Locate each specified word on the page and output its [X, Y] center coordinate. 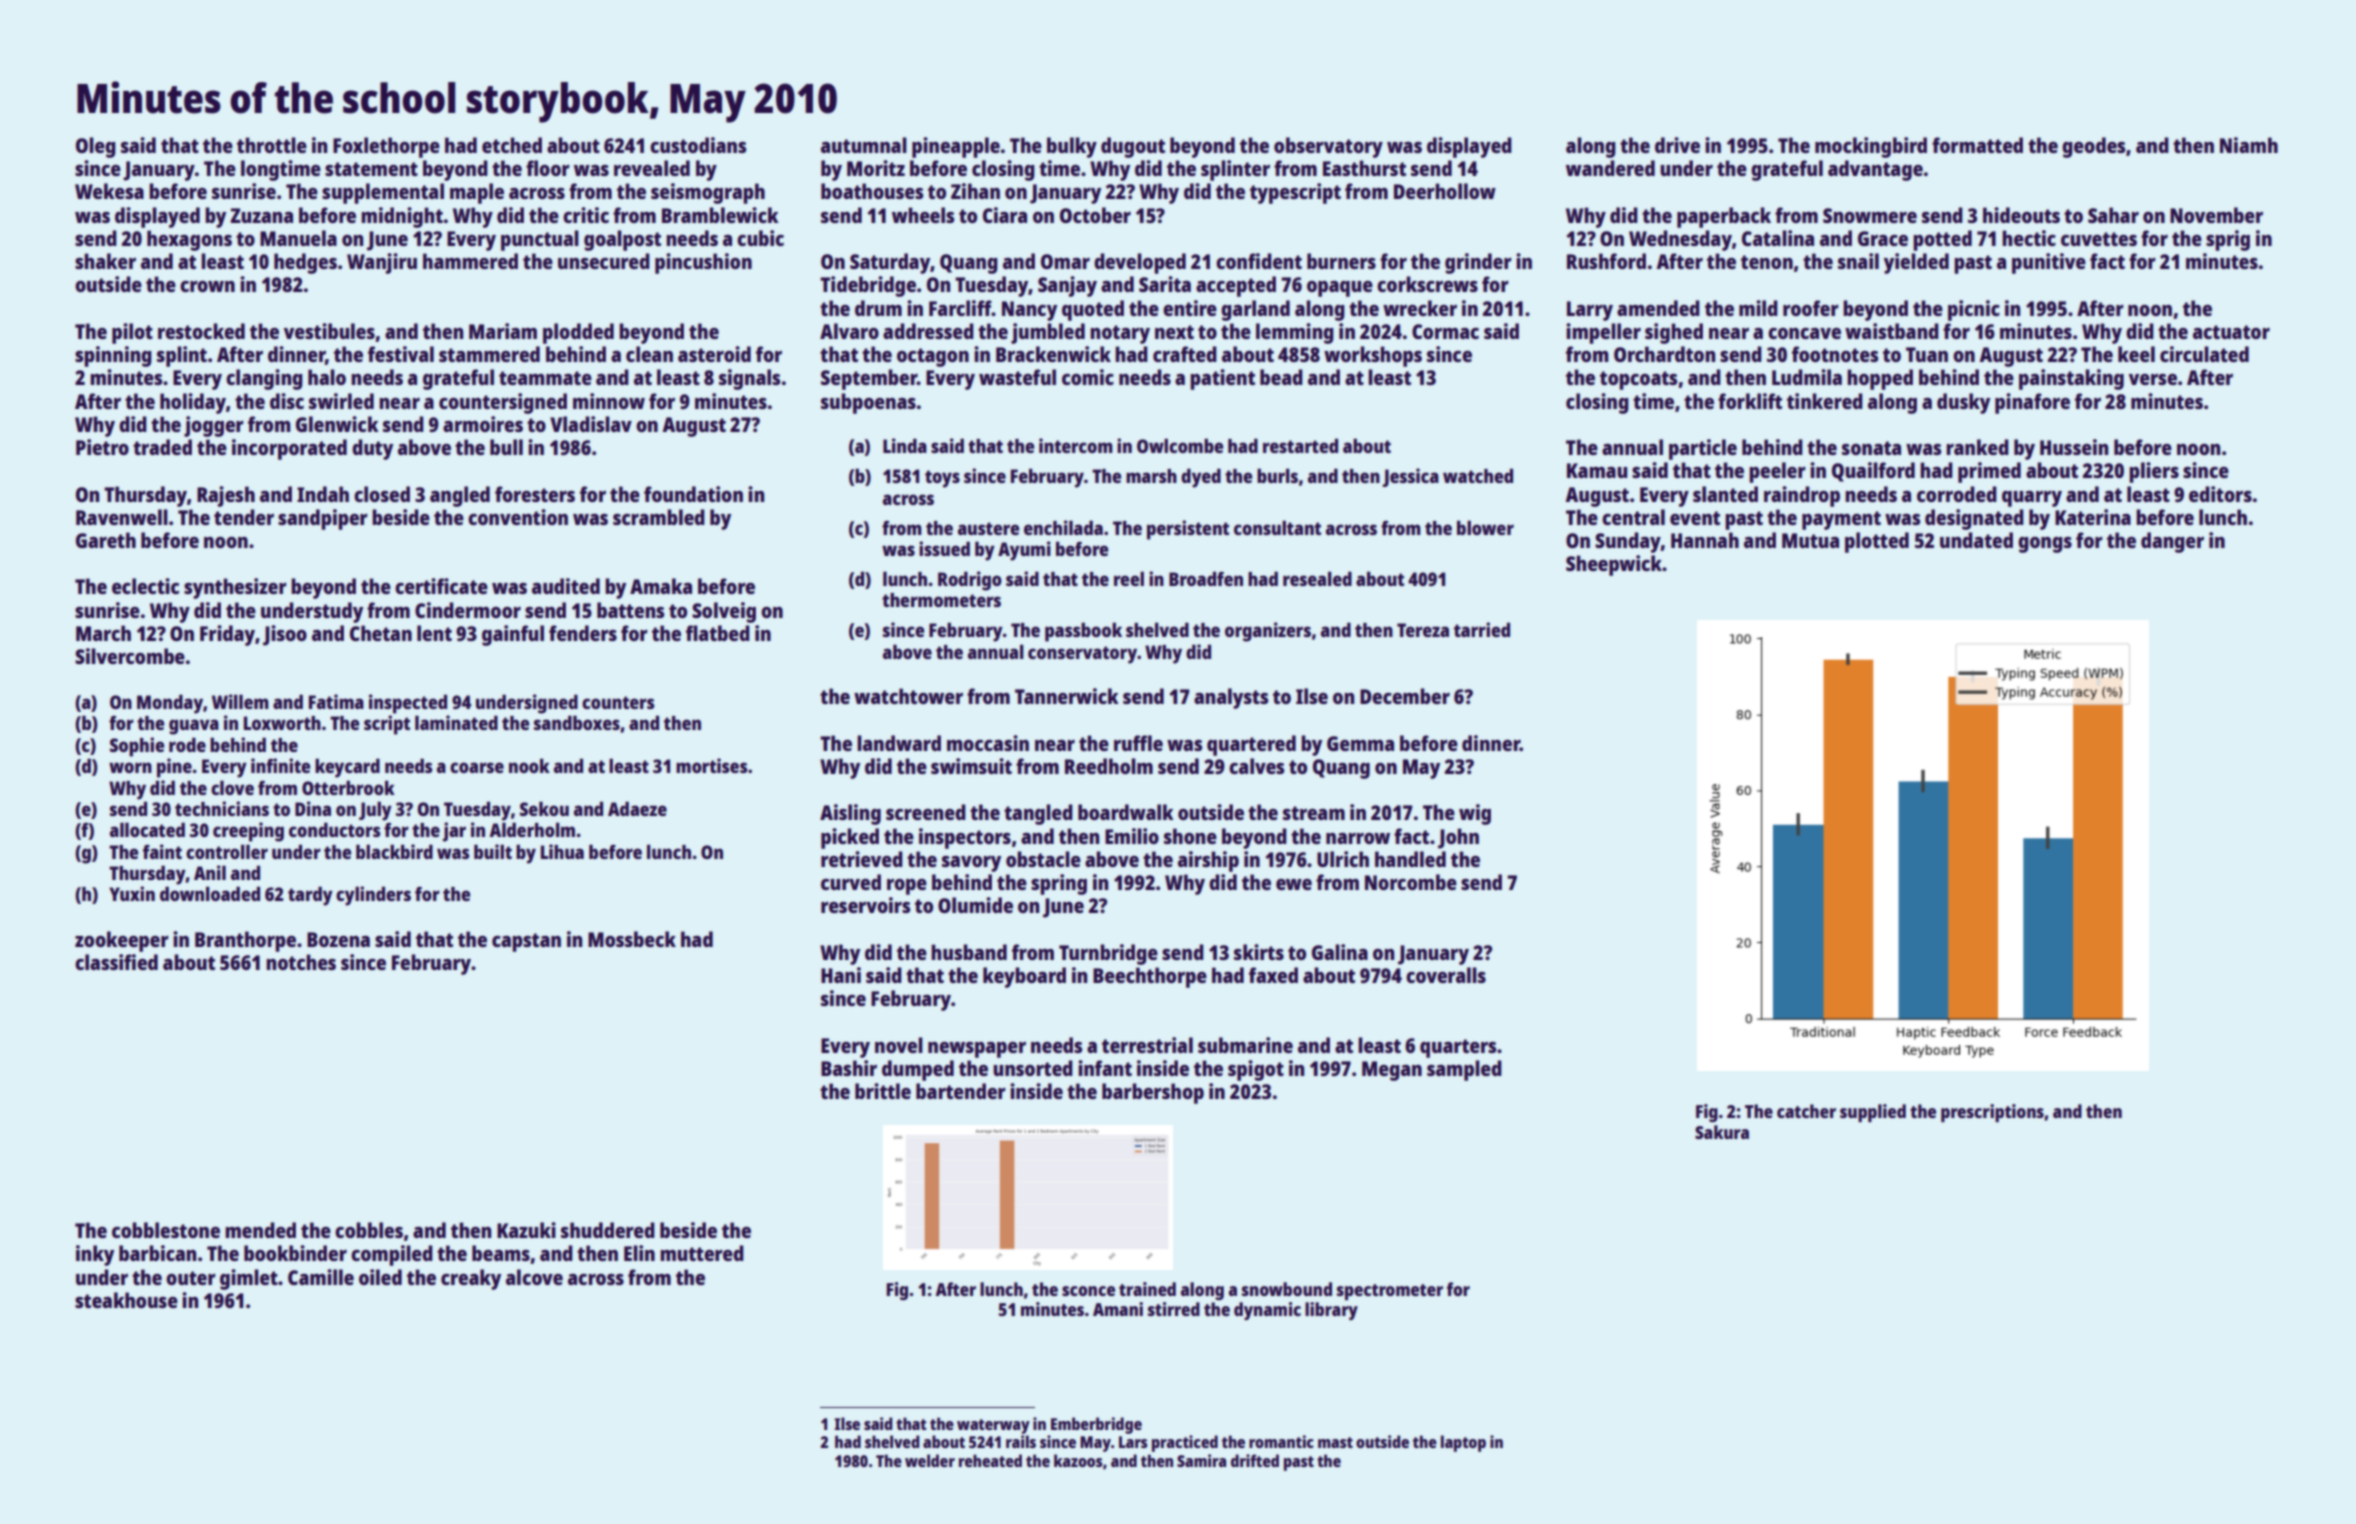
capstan [526, 942]
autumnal [864, 145]
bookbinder [295, 1253]
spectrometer [1390, 1292]
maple [477, 193]
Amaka [661, 586]
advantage [1875, 170]
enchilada [1063, 527]
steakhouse [126, 1300]
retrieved [862, 859]
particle [1703, 449]
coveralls [1446, 975]
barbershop [1153, 1093]
